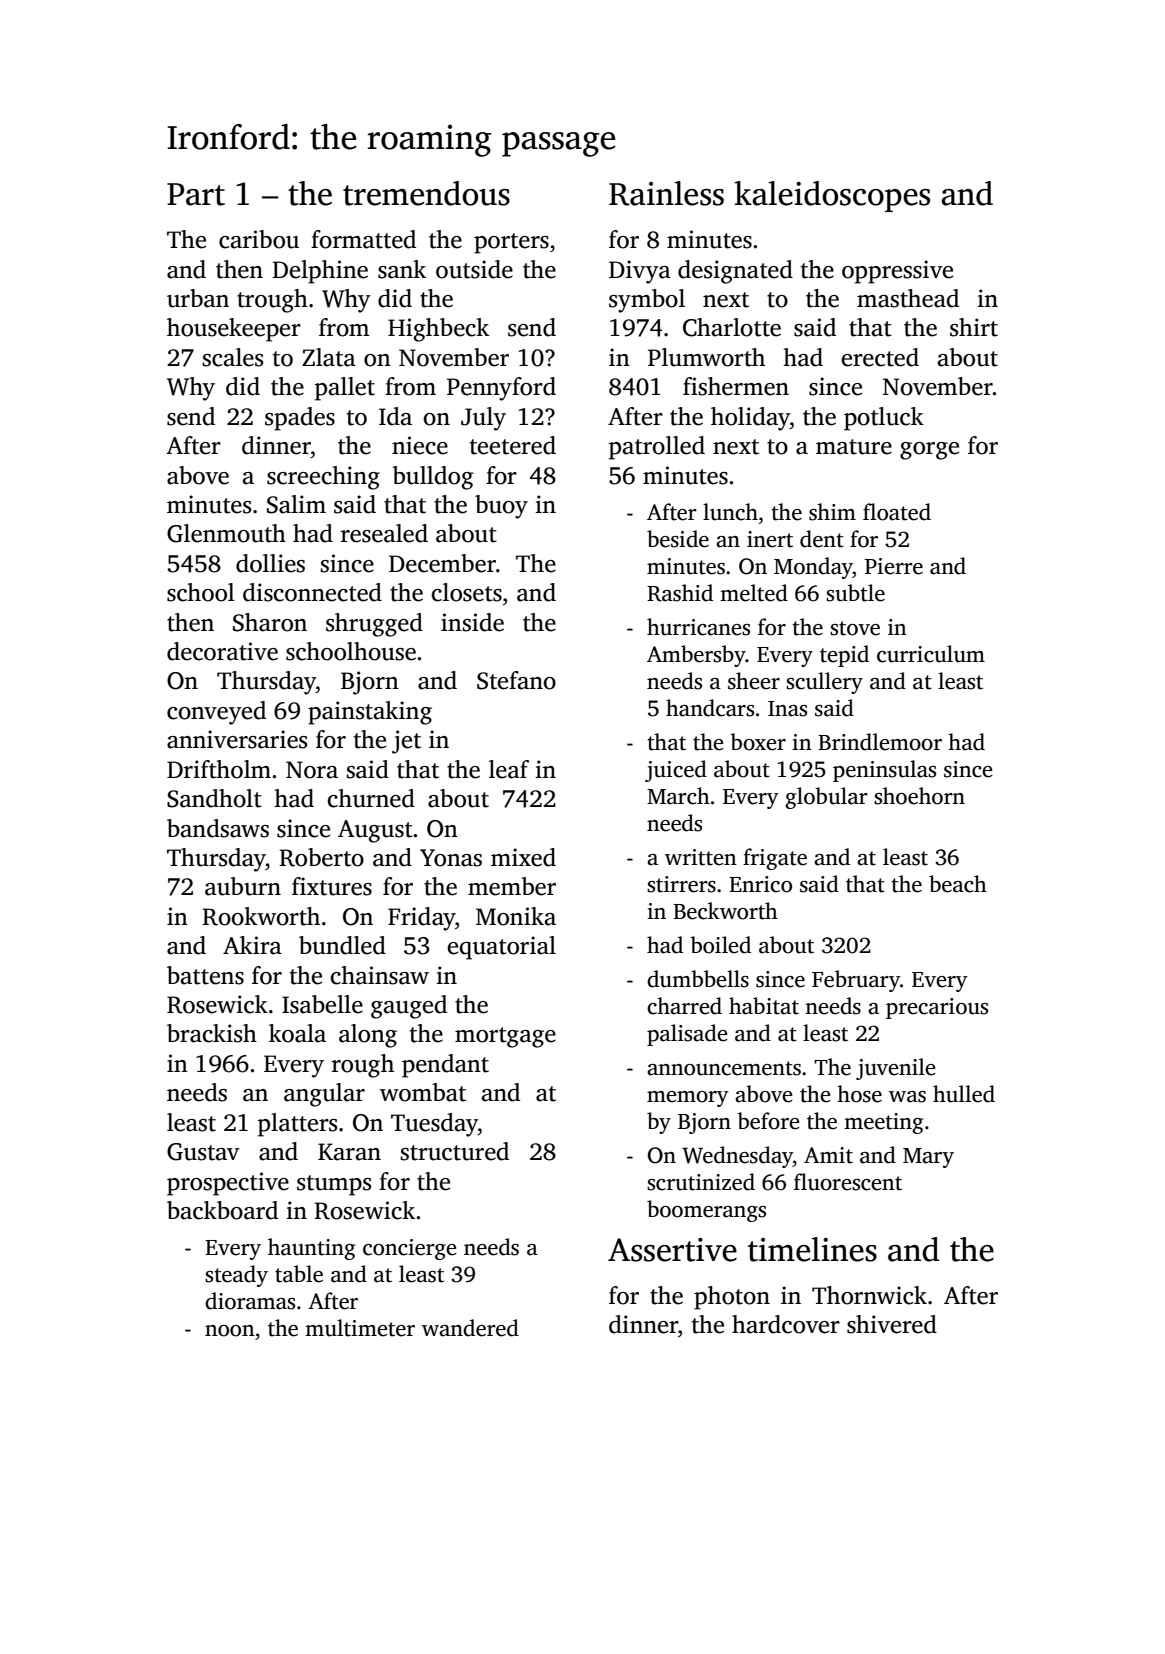  Describe the element at coordinates (297, 1033) in the screenshot. I see `koala` at that location.
